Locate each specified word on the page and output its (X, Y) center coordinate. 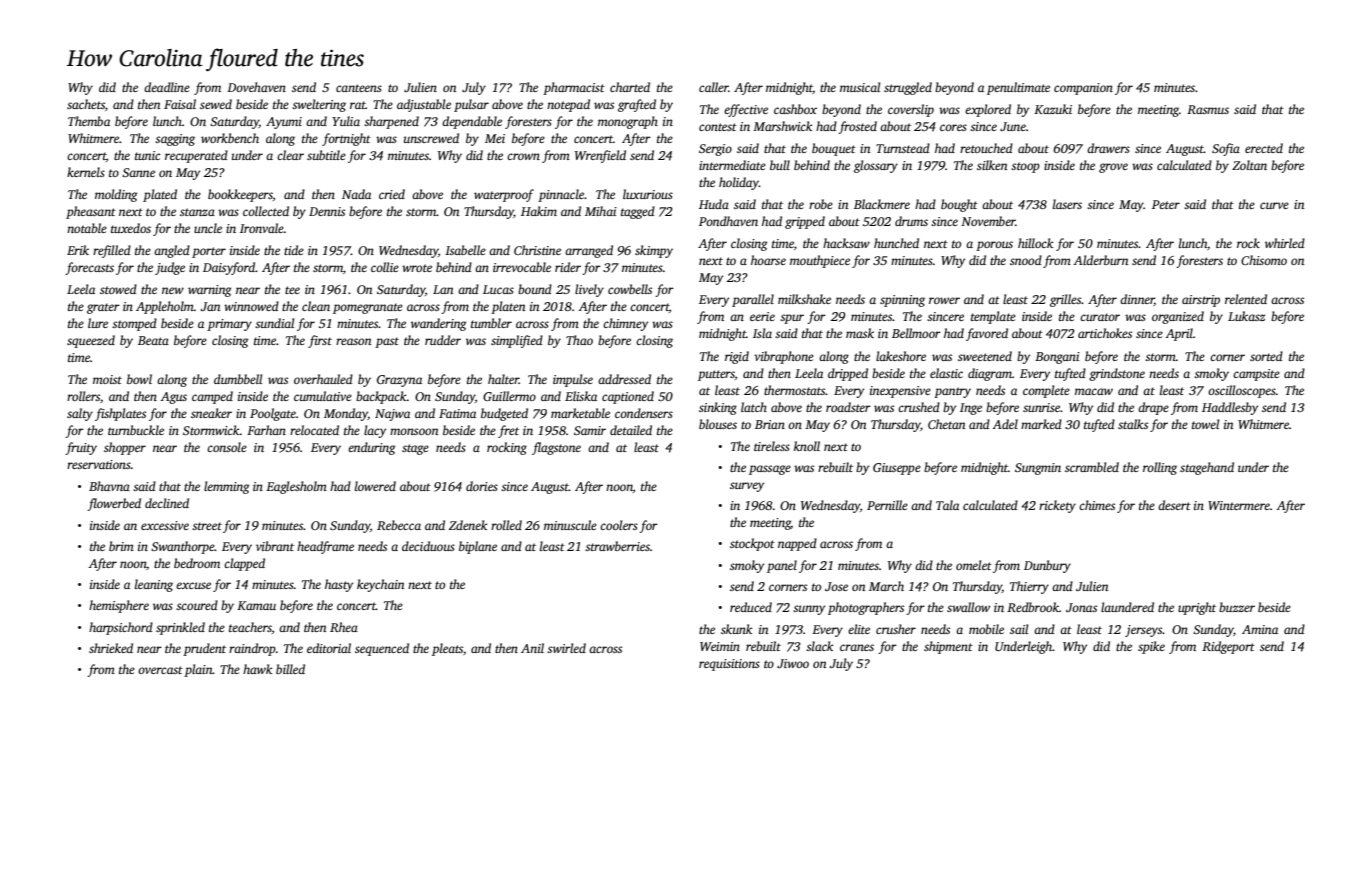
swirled (566, 648)
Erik (78, 250)
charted (630, 87)
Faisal (180, 104)
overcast (160, 670)
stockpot (752, 544)
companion (1083, 89)
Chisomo (1264, 260)
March (886, 586)
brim (121, 546)
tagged (638, 212)
